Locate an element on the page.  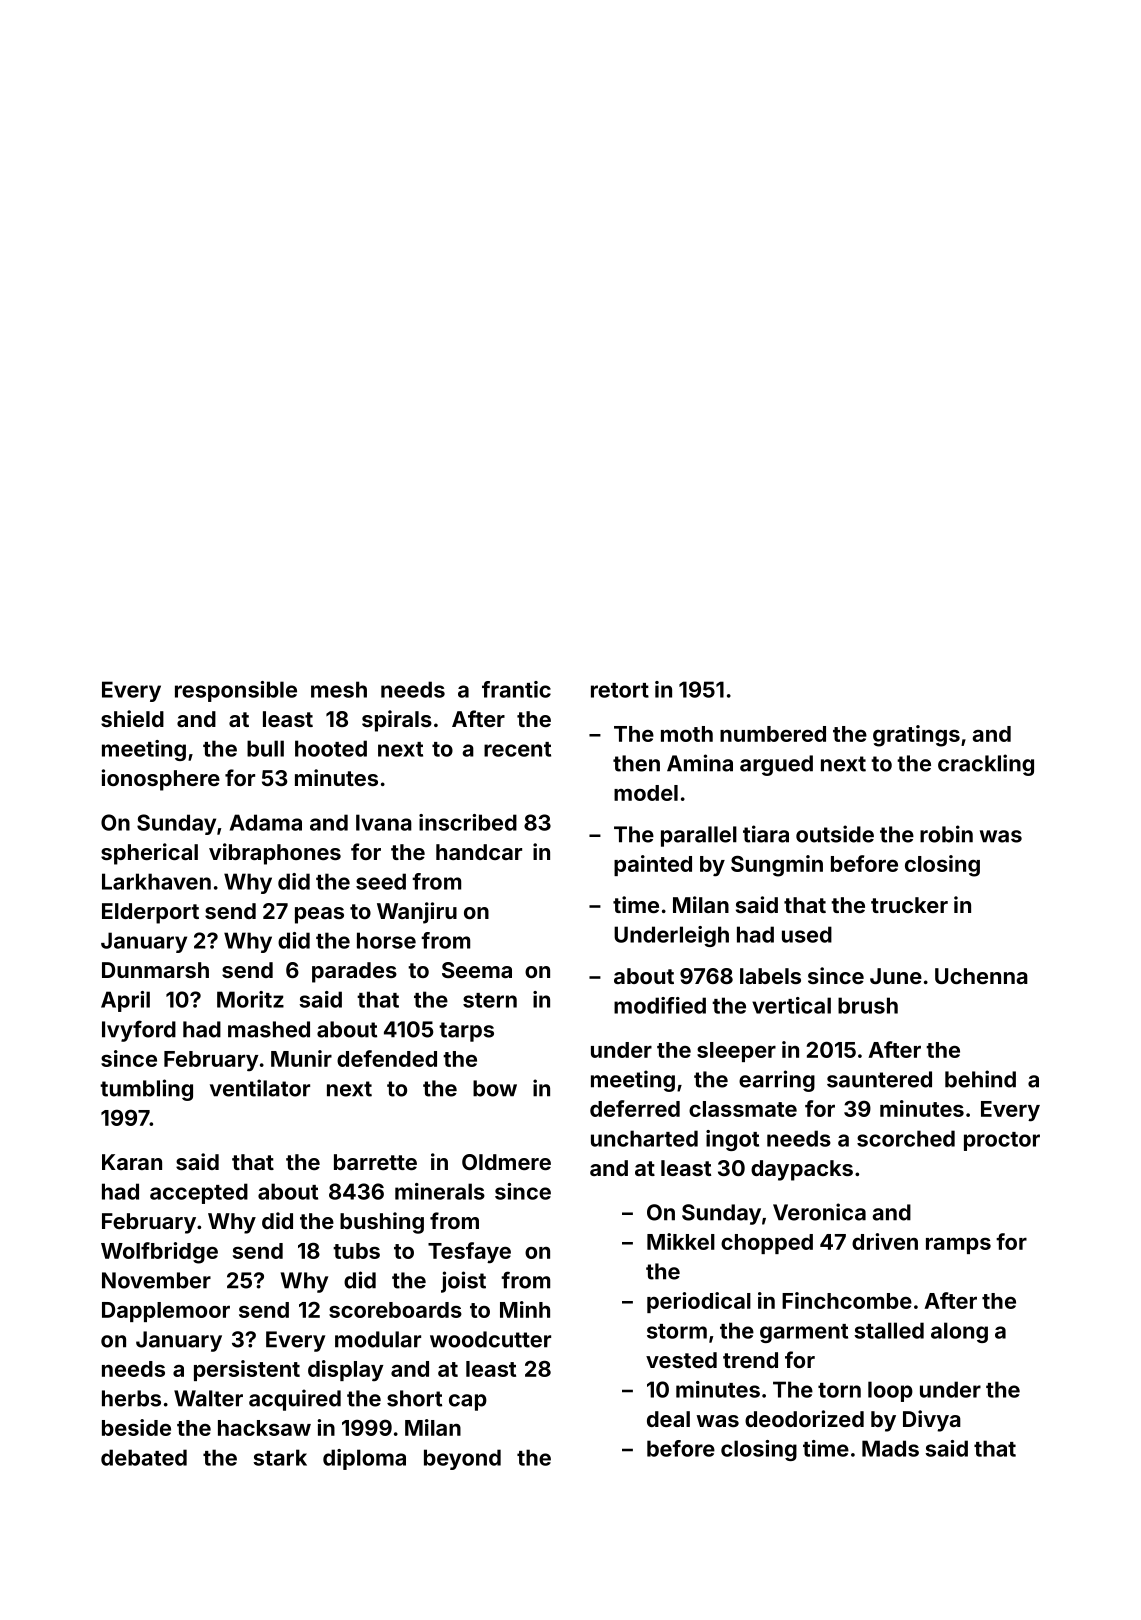
debated is located at coordinates (144, 1457).
